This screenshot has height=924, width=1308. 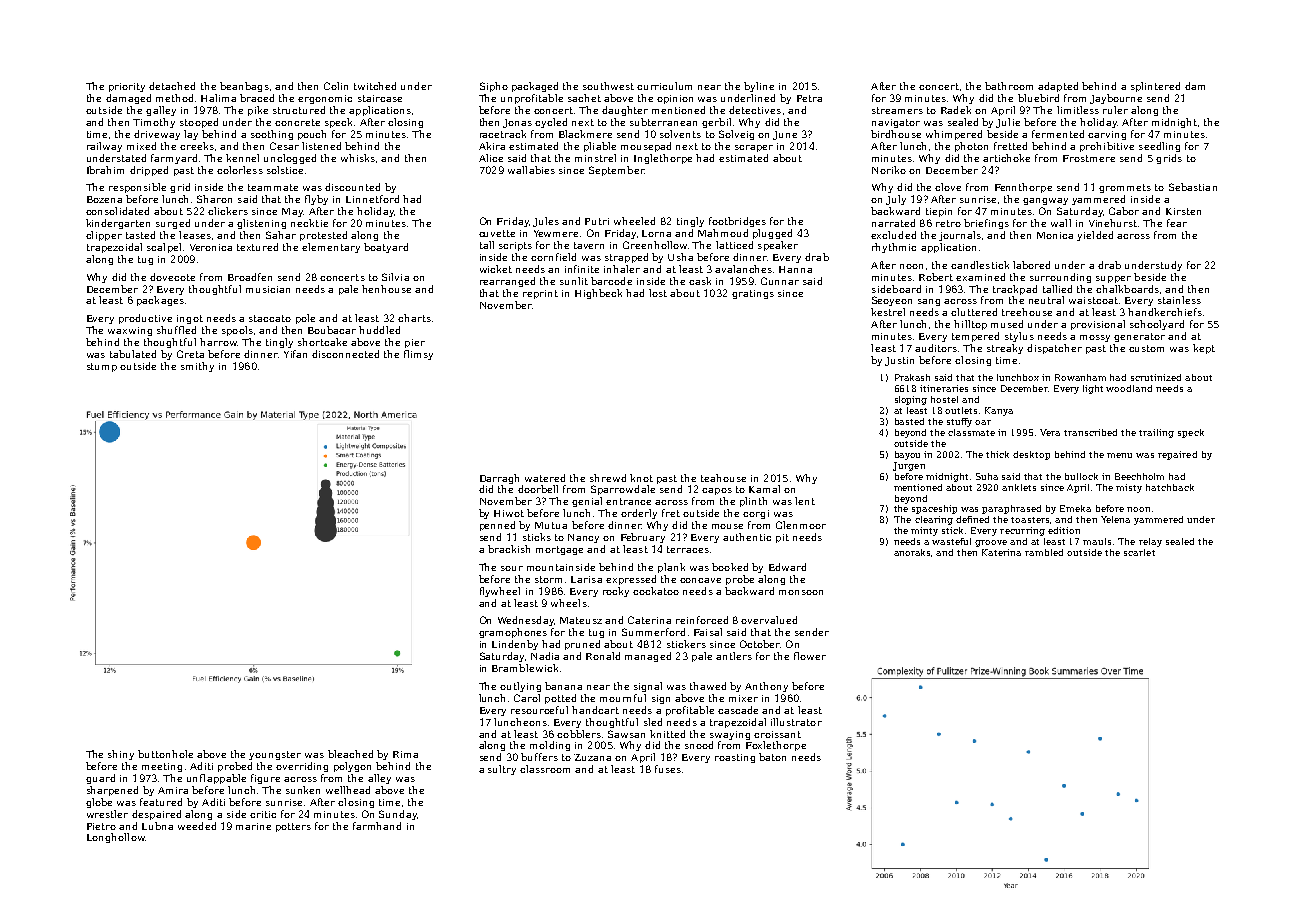 I want to click on detached, so click(x=172, y=86).
